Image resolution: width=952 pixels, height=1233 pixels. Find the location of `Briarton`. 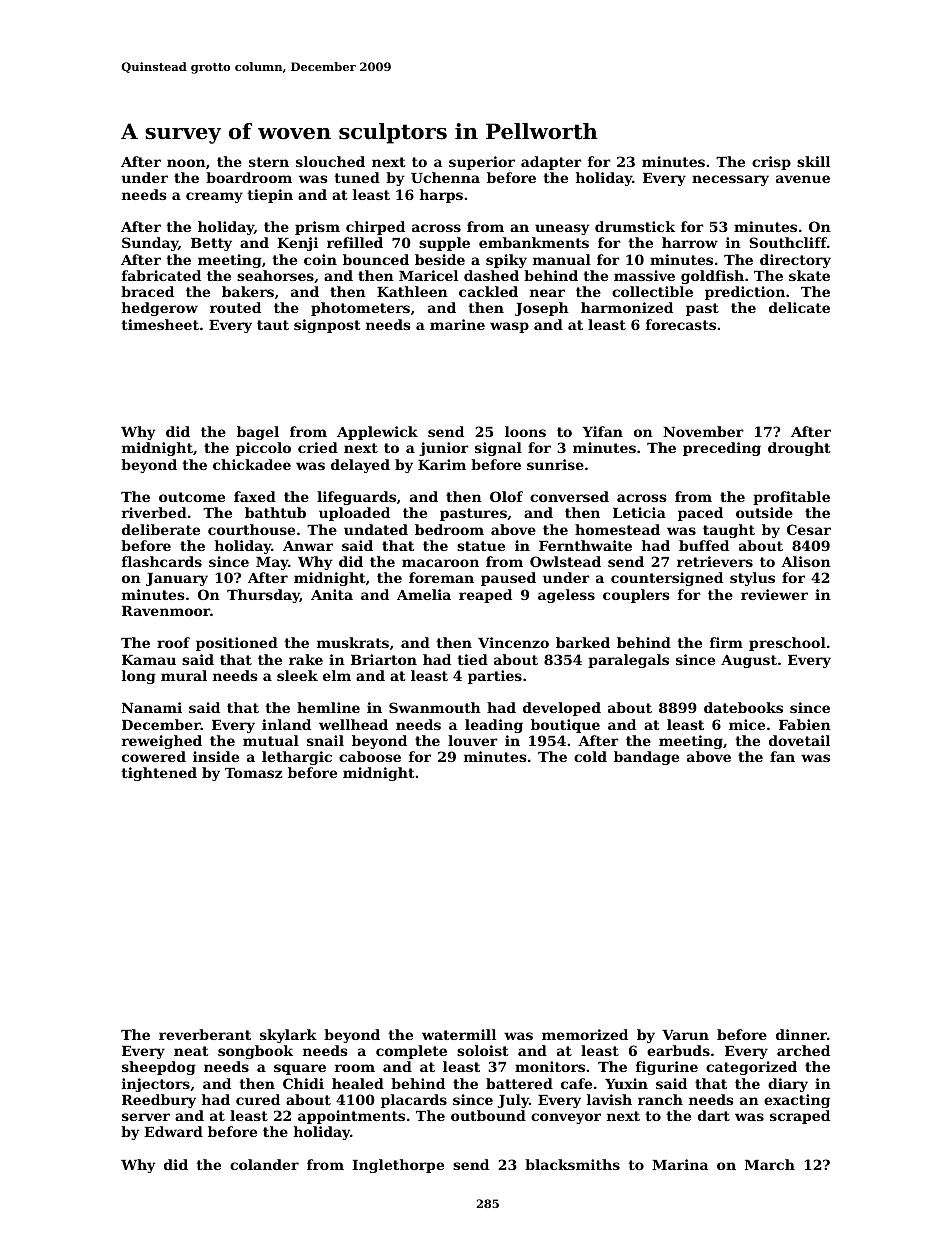

Briarton is located at coordinates (384, 659).
